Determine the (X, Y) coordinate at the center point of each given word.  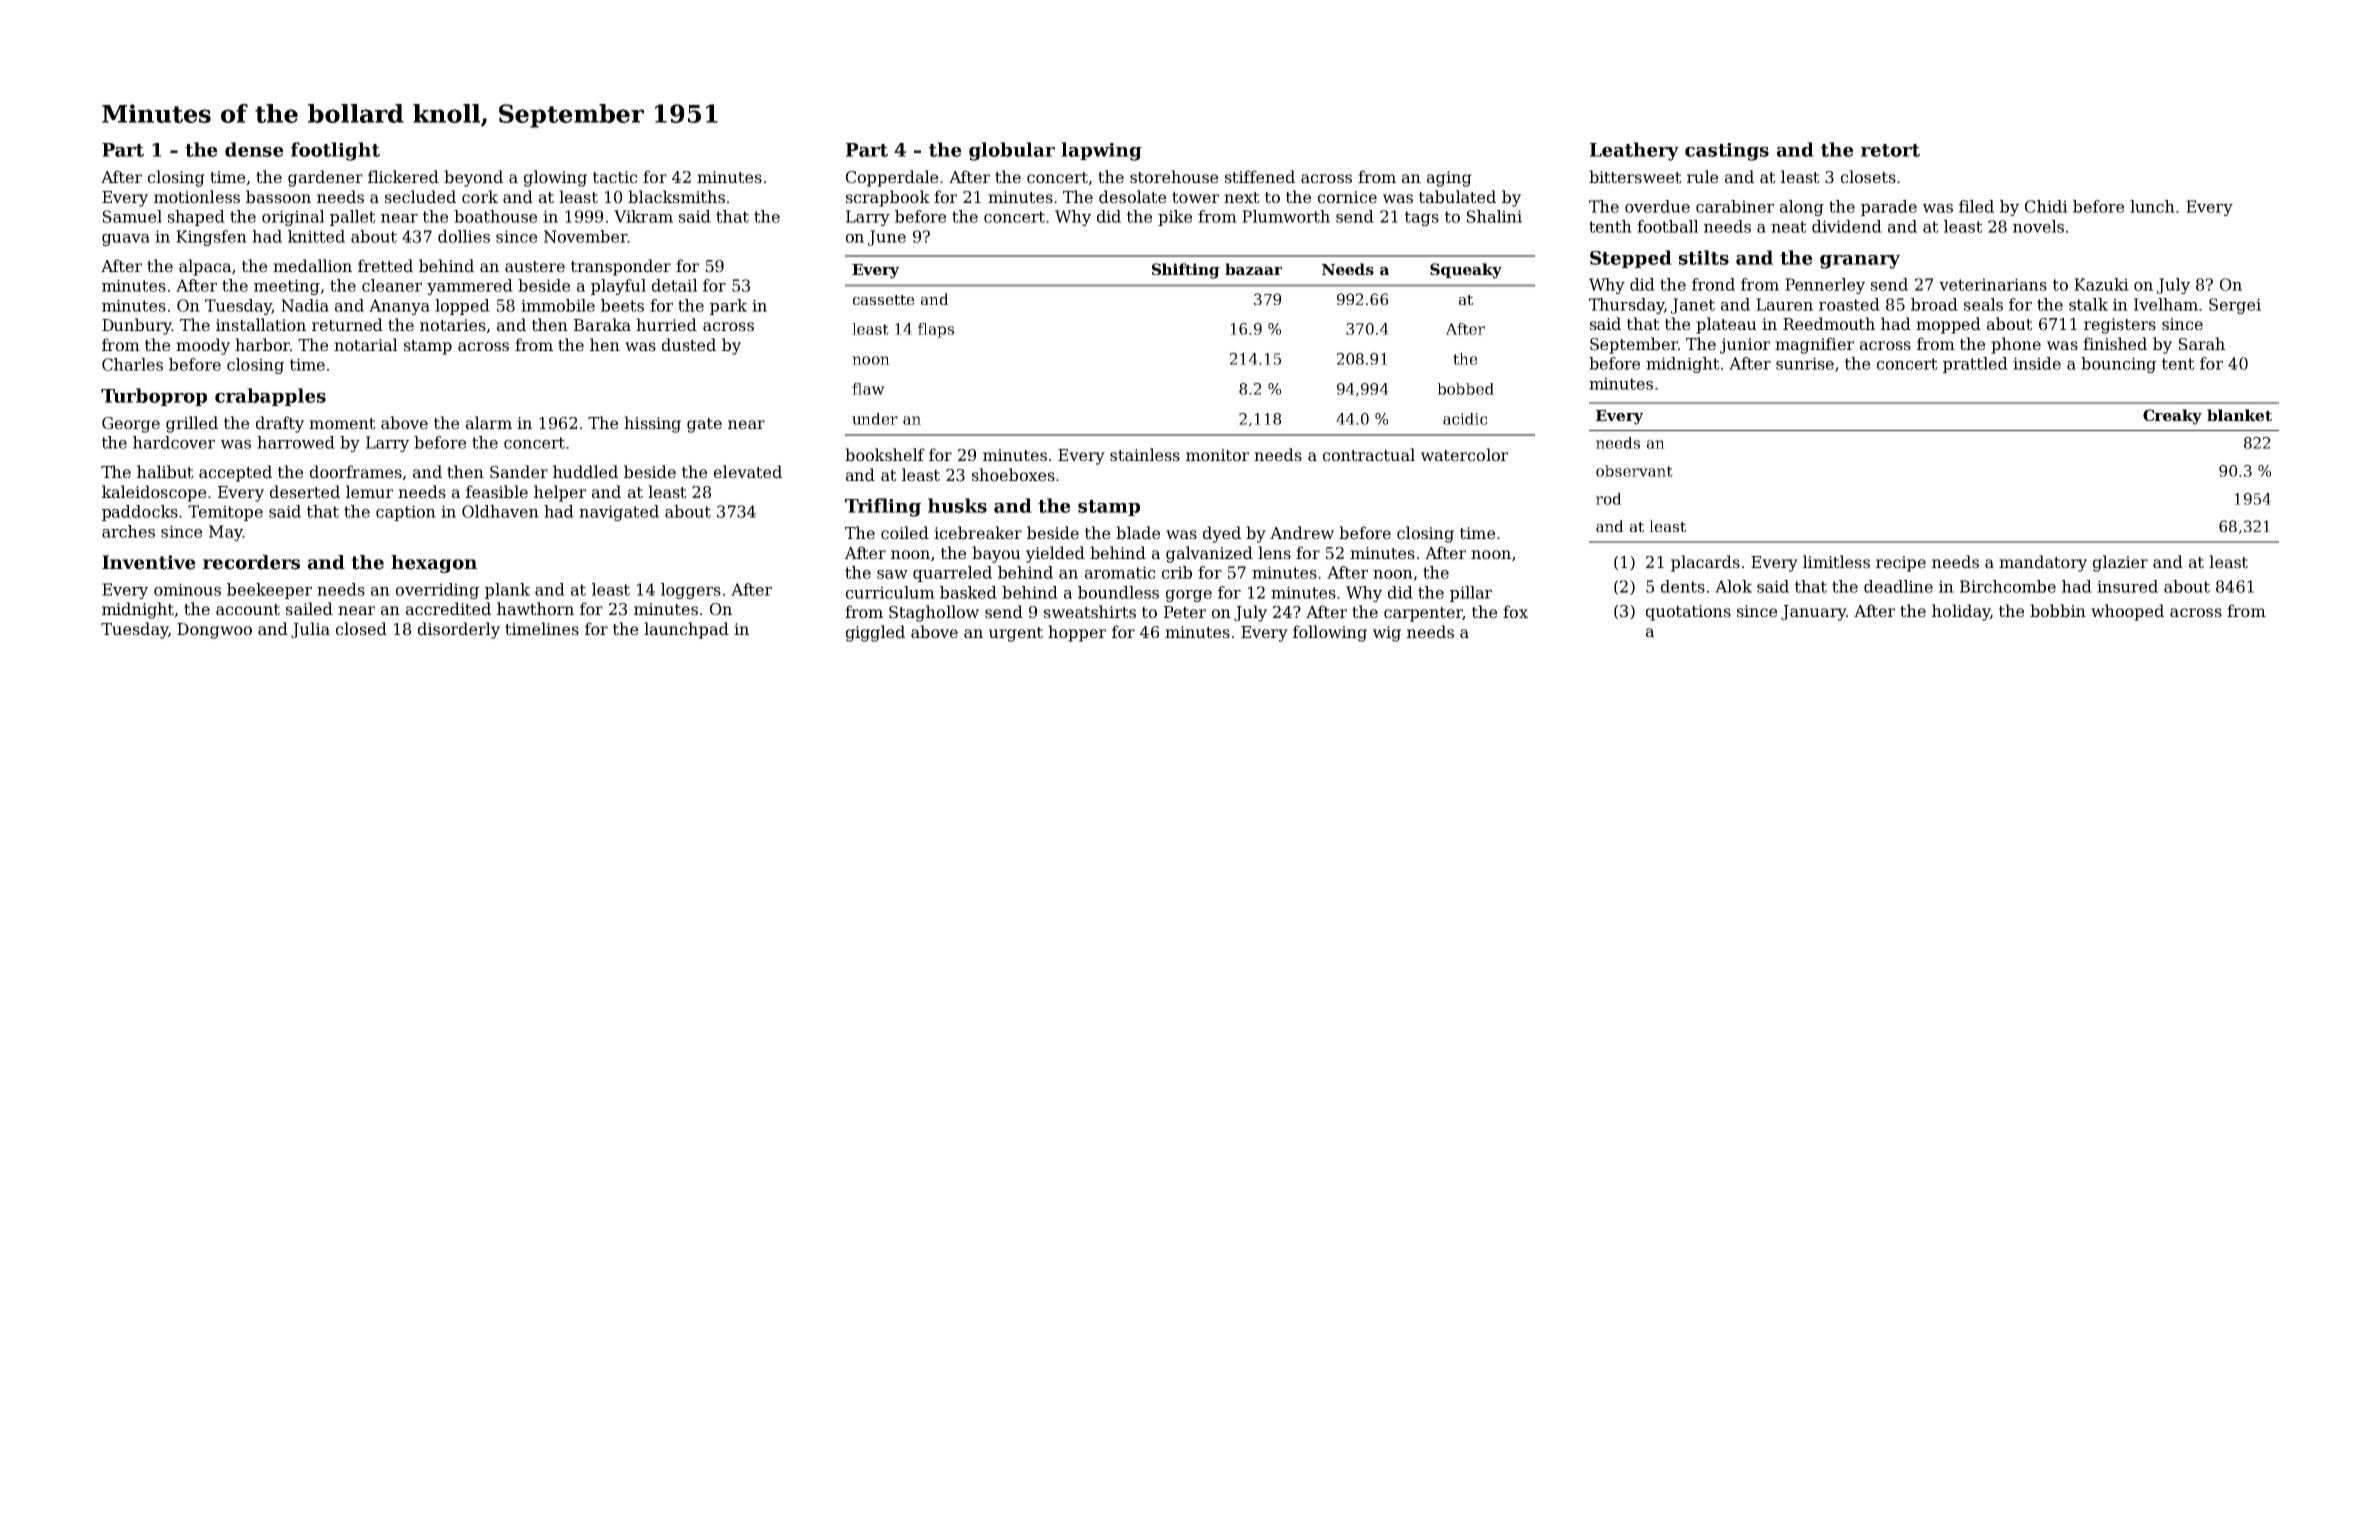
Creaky (2172, 417)
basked (968, 592)
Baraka (602, 325)
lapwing (1101, 151)
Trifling (883, 507)
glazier (2120, 563)
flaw (868, 389)
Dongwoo (214, 631)
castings (1727, 152)
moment (342, 424)
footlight (335, 151)
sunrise (1805, 363)
